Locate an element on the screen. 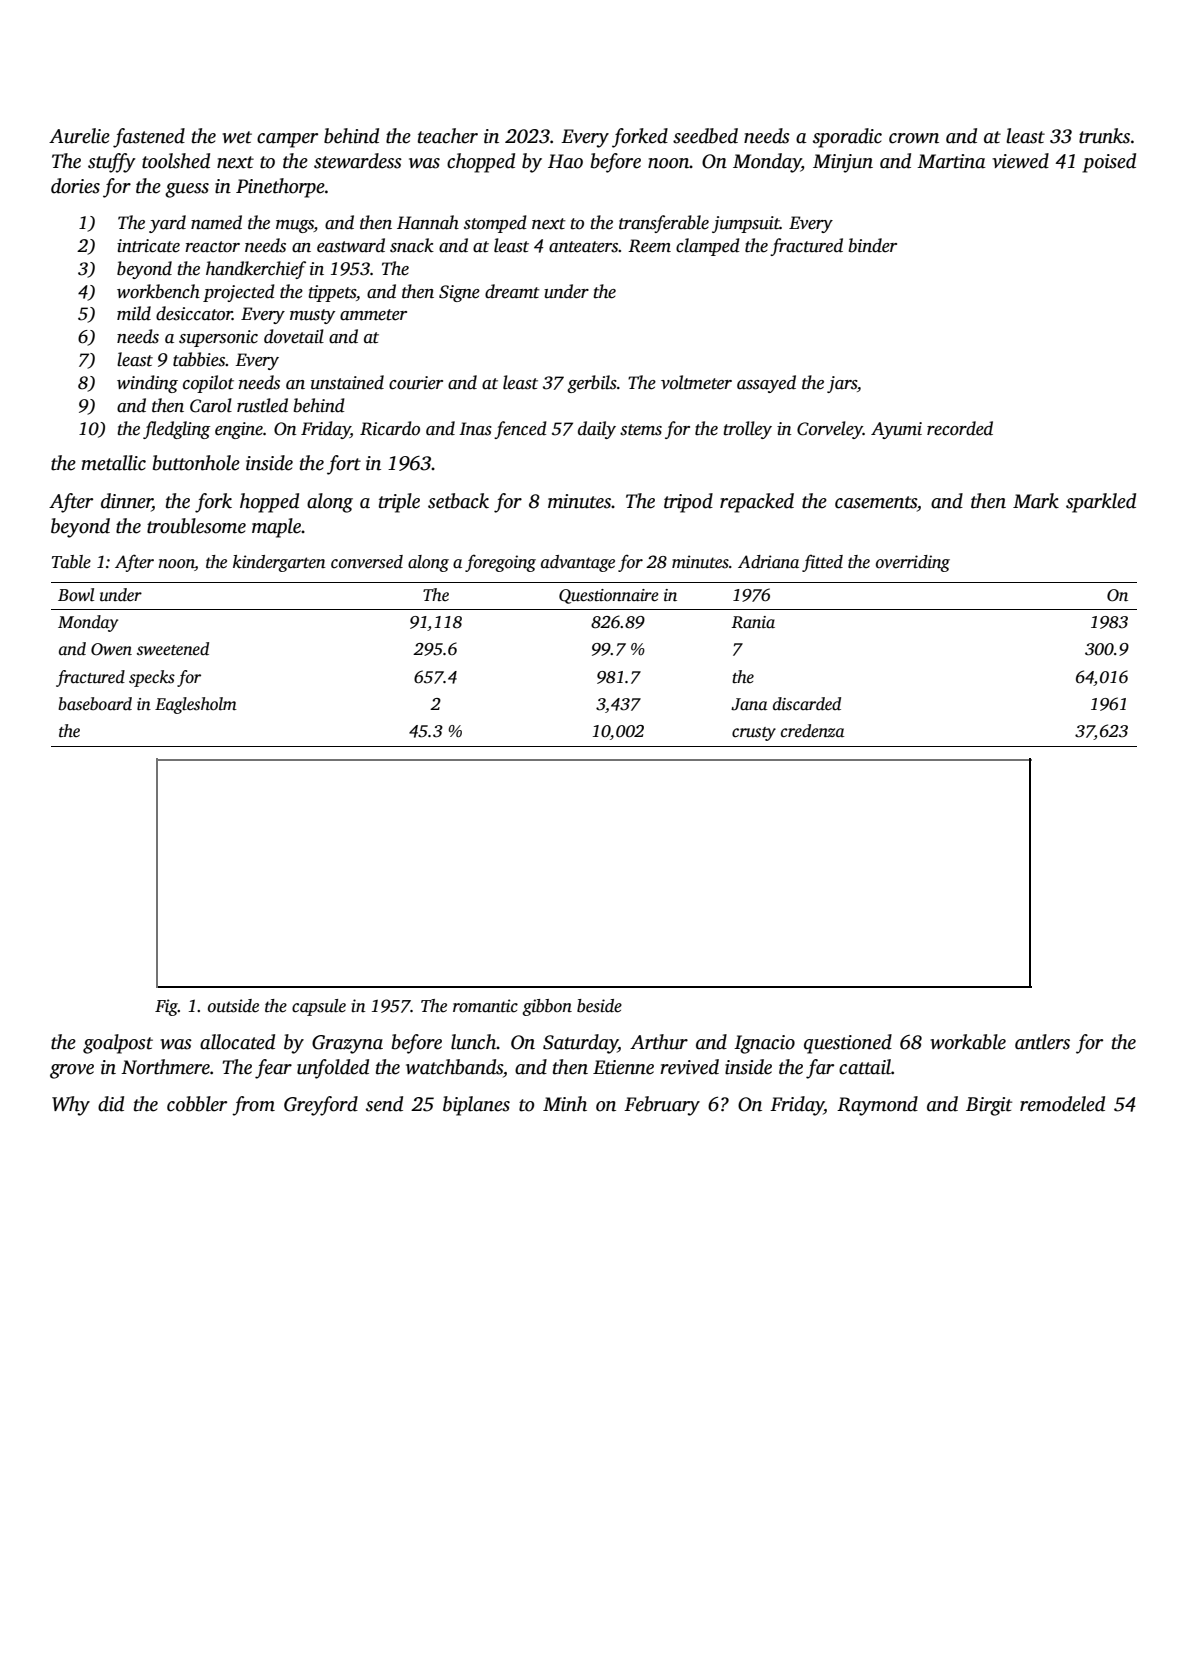  projected is located at coordinates (239, 293).
